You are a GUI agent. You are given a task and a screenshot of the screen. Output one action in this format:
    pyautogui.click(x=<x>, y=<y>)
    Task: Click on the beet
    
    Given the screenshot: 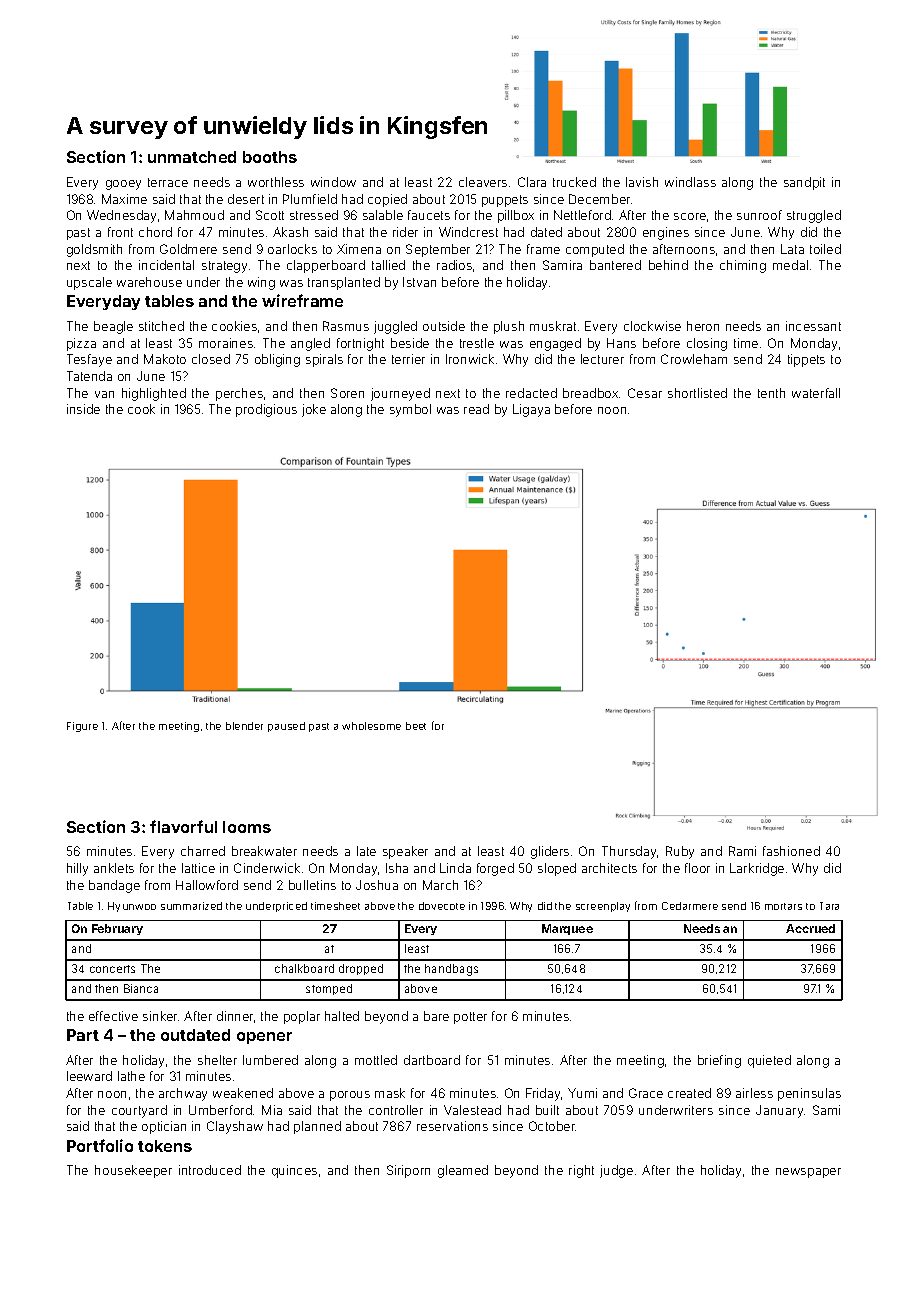 What is the action you would take?
    pyautogui.click(x=416, y=726)
